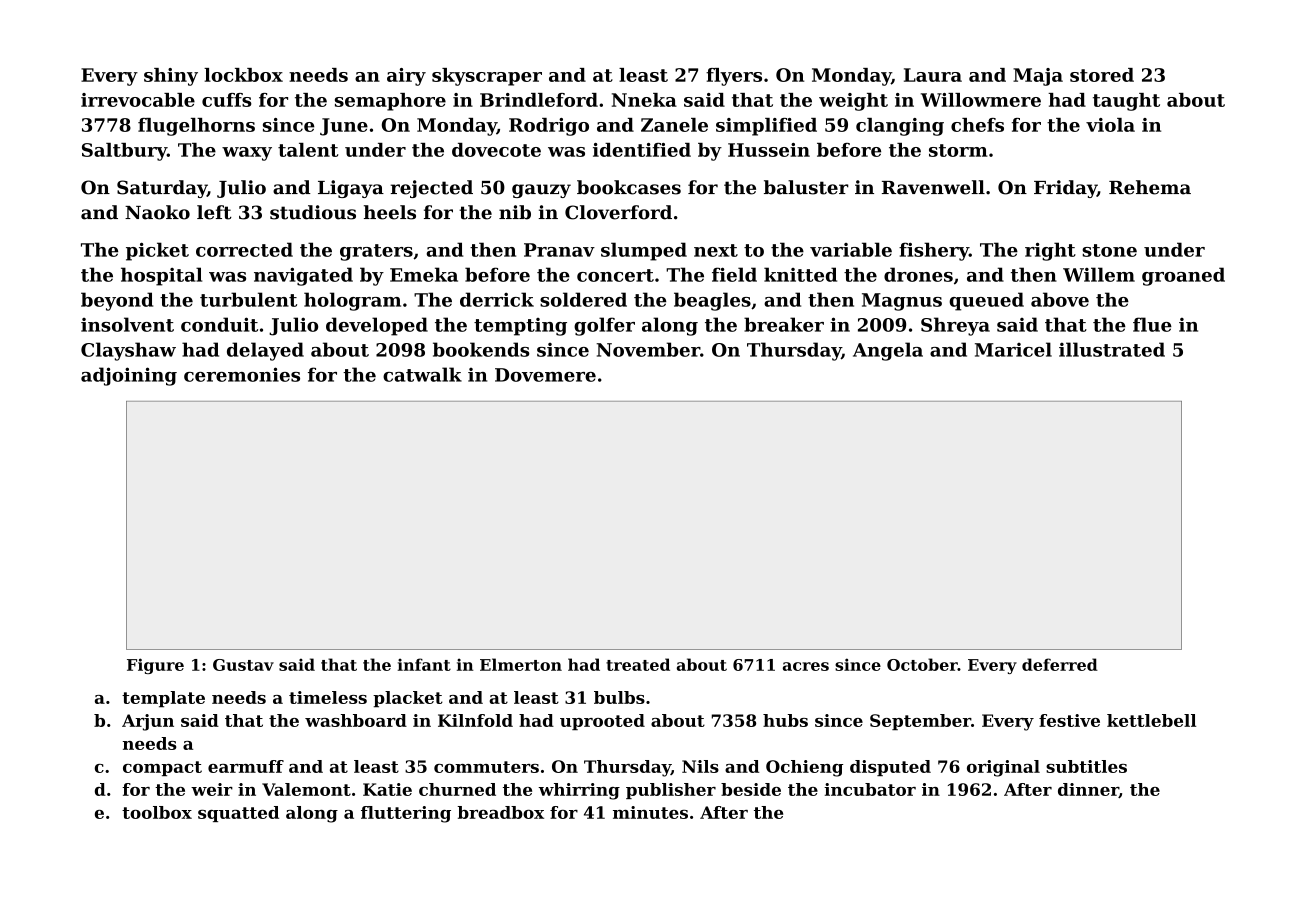 The height and width of the screenshot is (924, 1308). I want to click on hologram, so click(352, 301).
